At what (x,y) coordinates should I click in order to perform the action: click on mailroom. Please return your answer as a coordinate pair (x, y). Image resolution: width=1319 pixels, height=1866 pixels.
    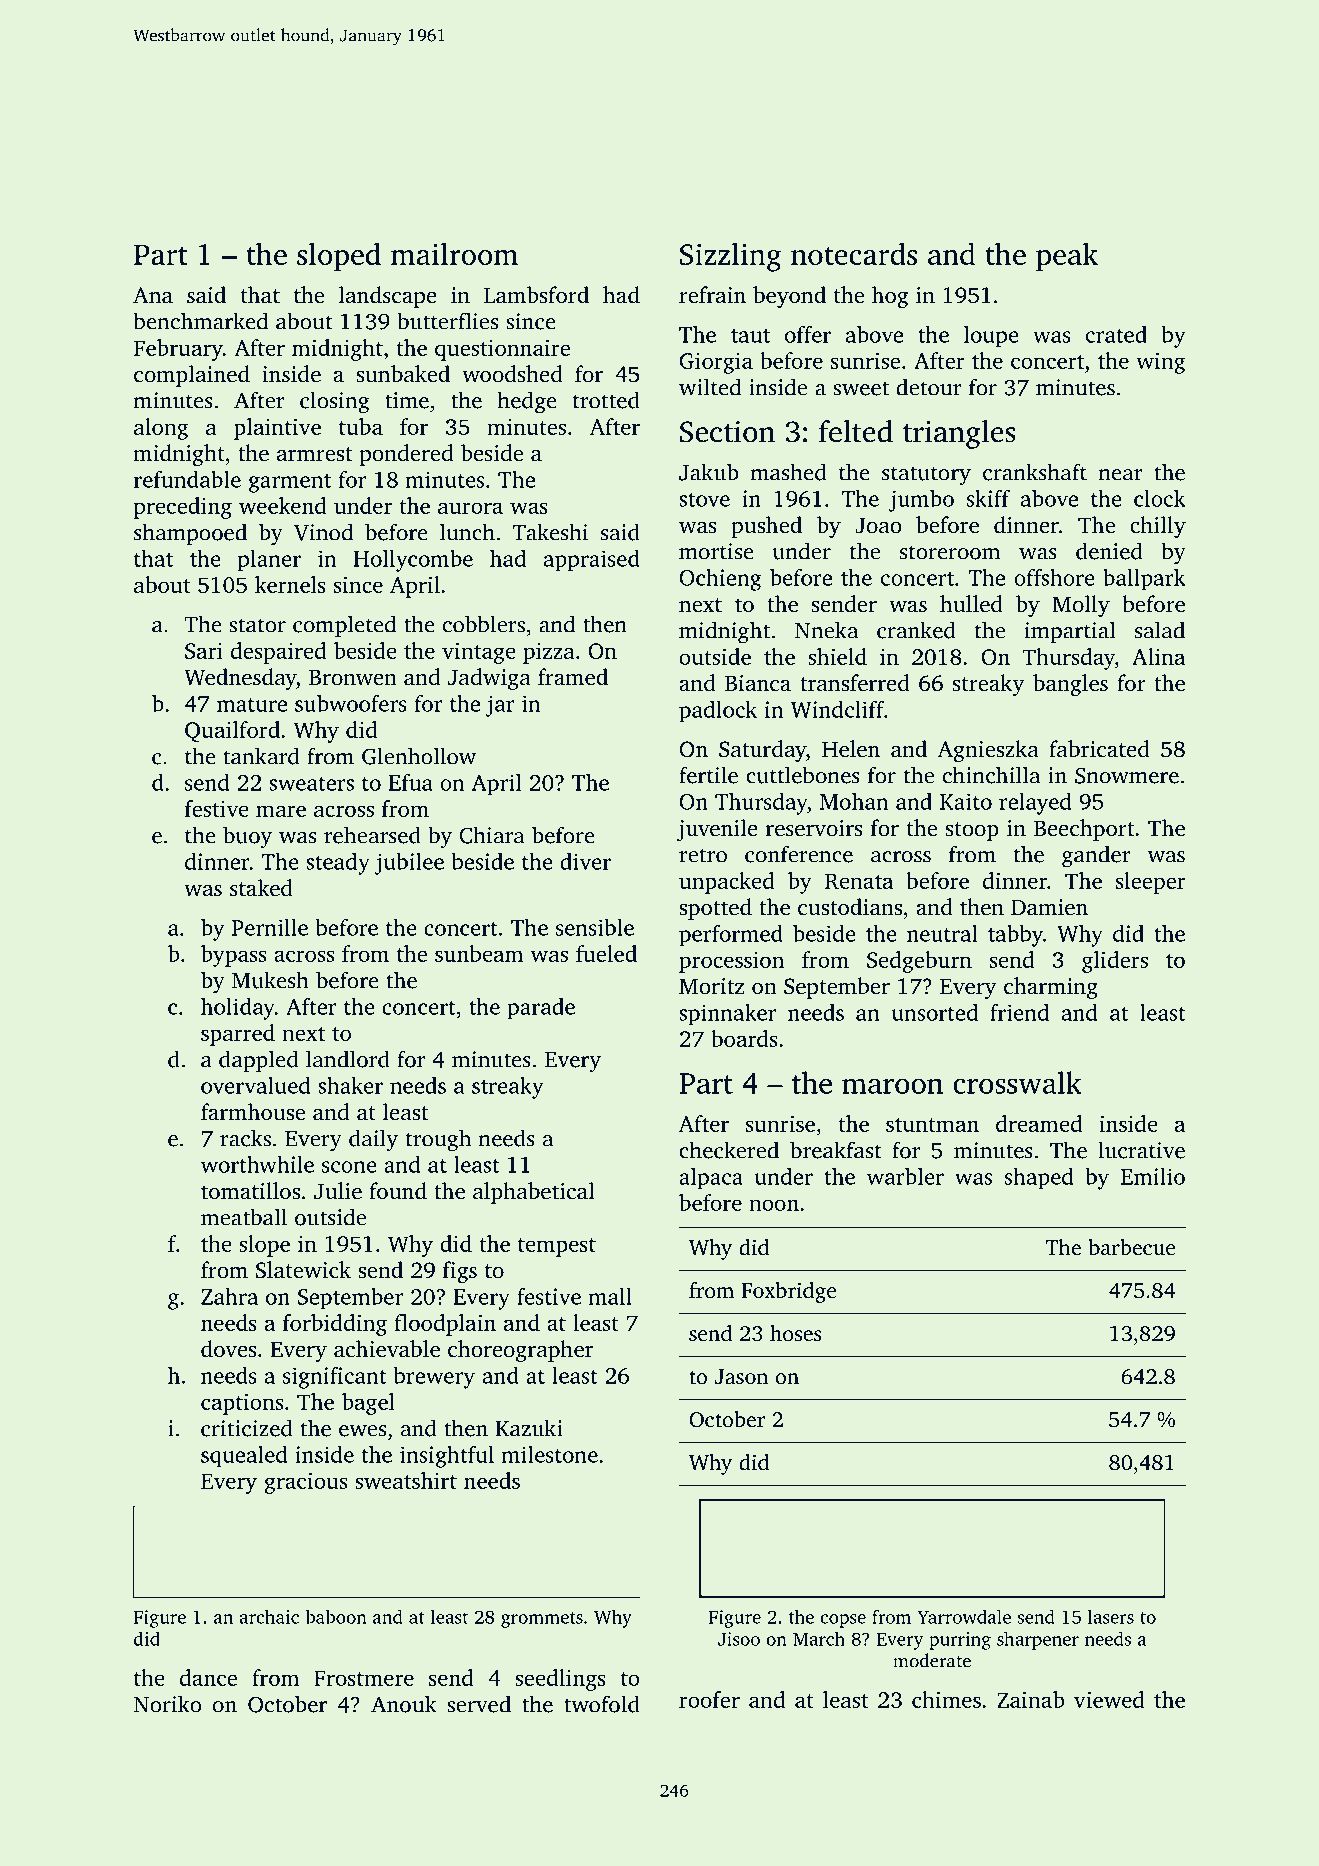
    Looking at the image, I should click on (454, 253).
